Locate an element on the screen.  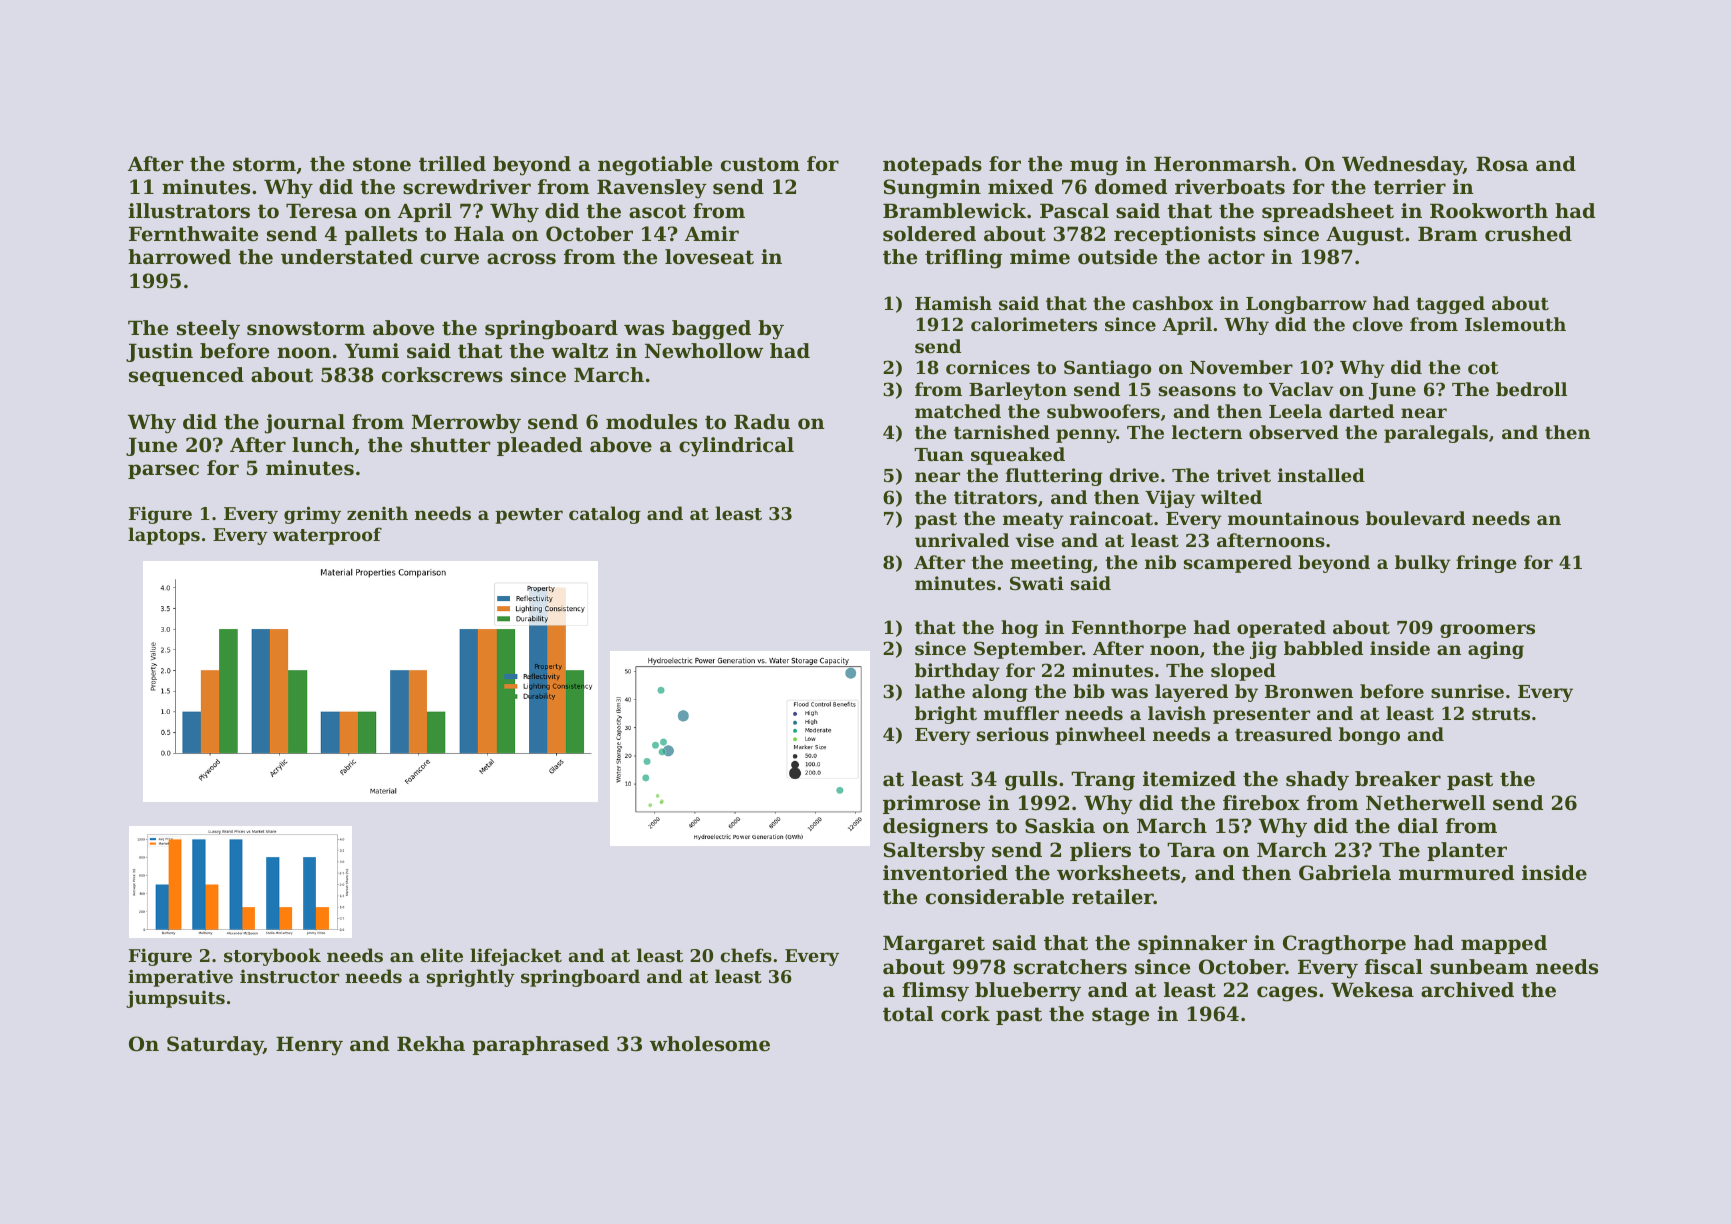
lunch is located at coordinates (323, 444).
